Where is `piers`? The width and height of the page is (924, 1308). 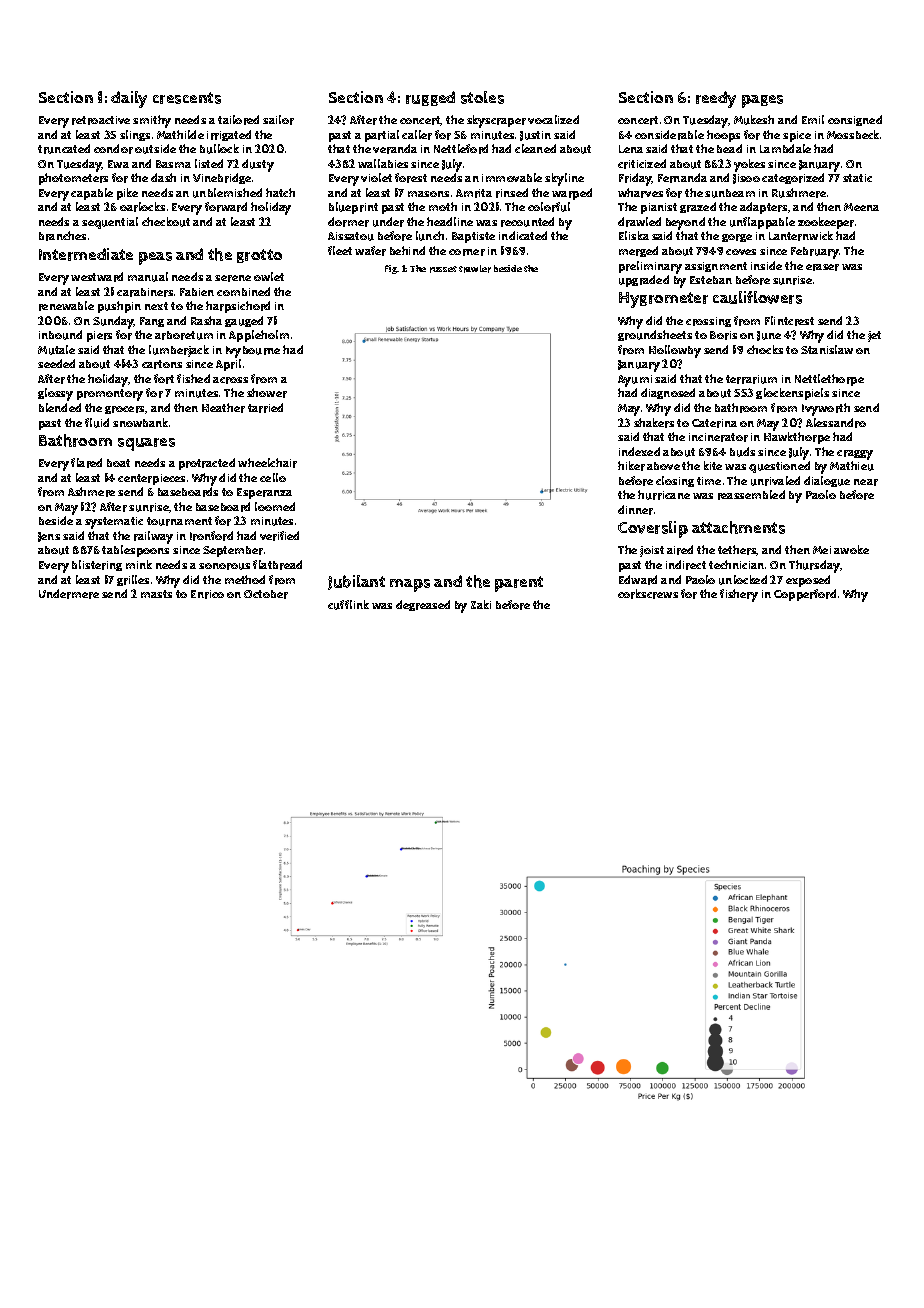 piers is located at coordinates (99, 336).
